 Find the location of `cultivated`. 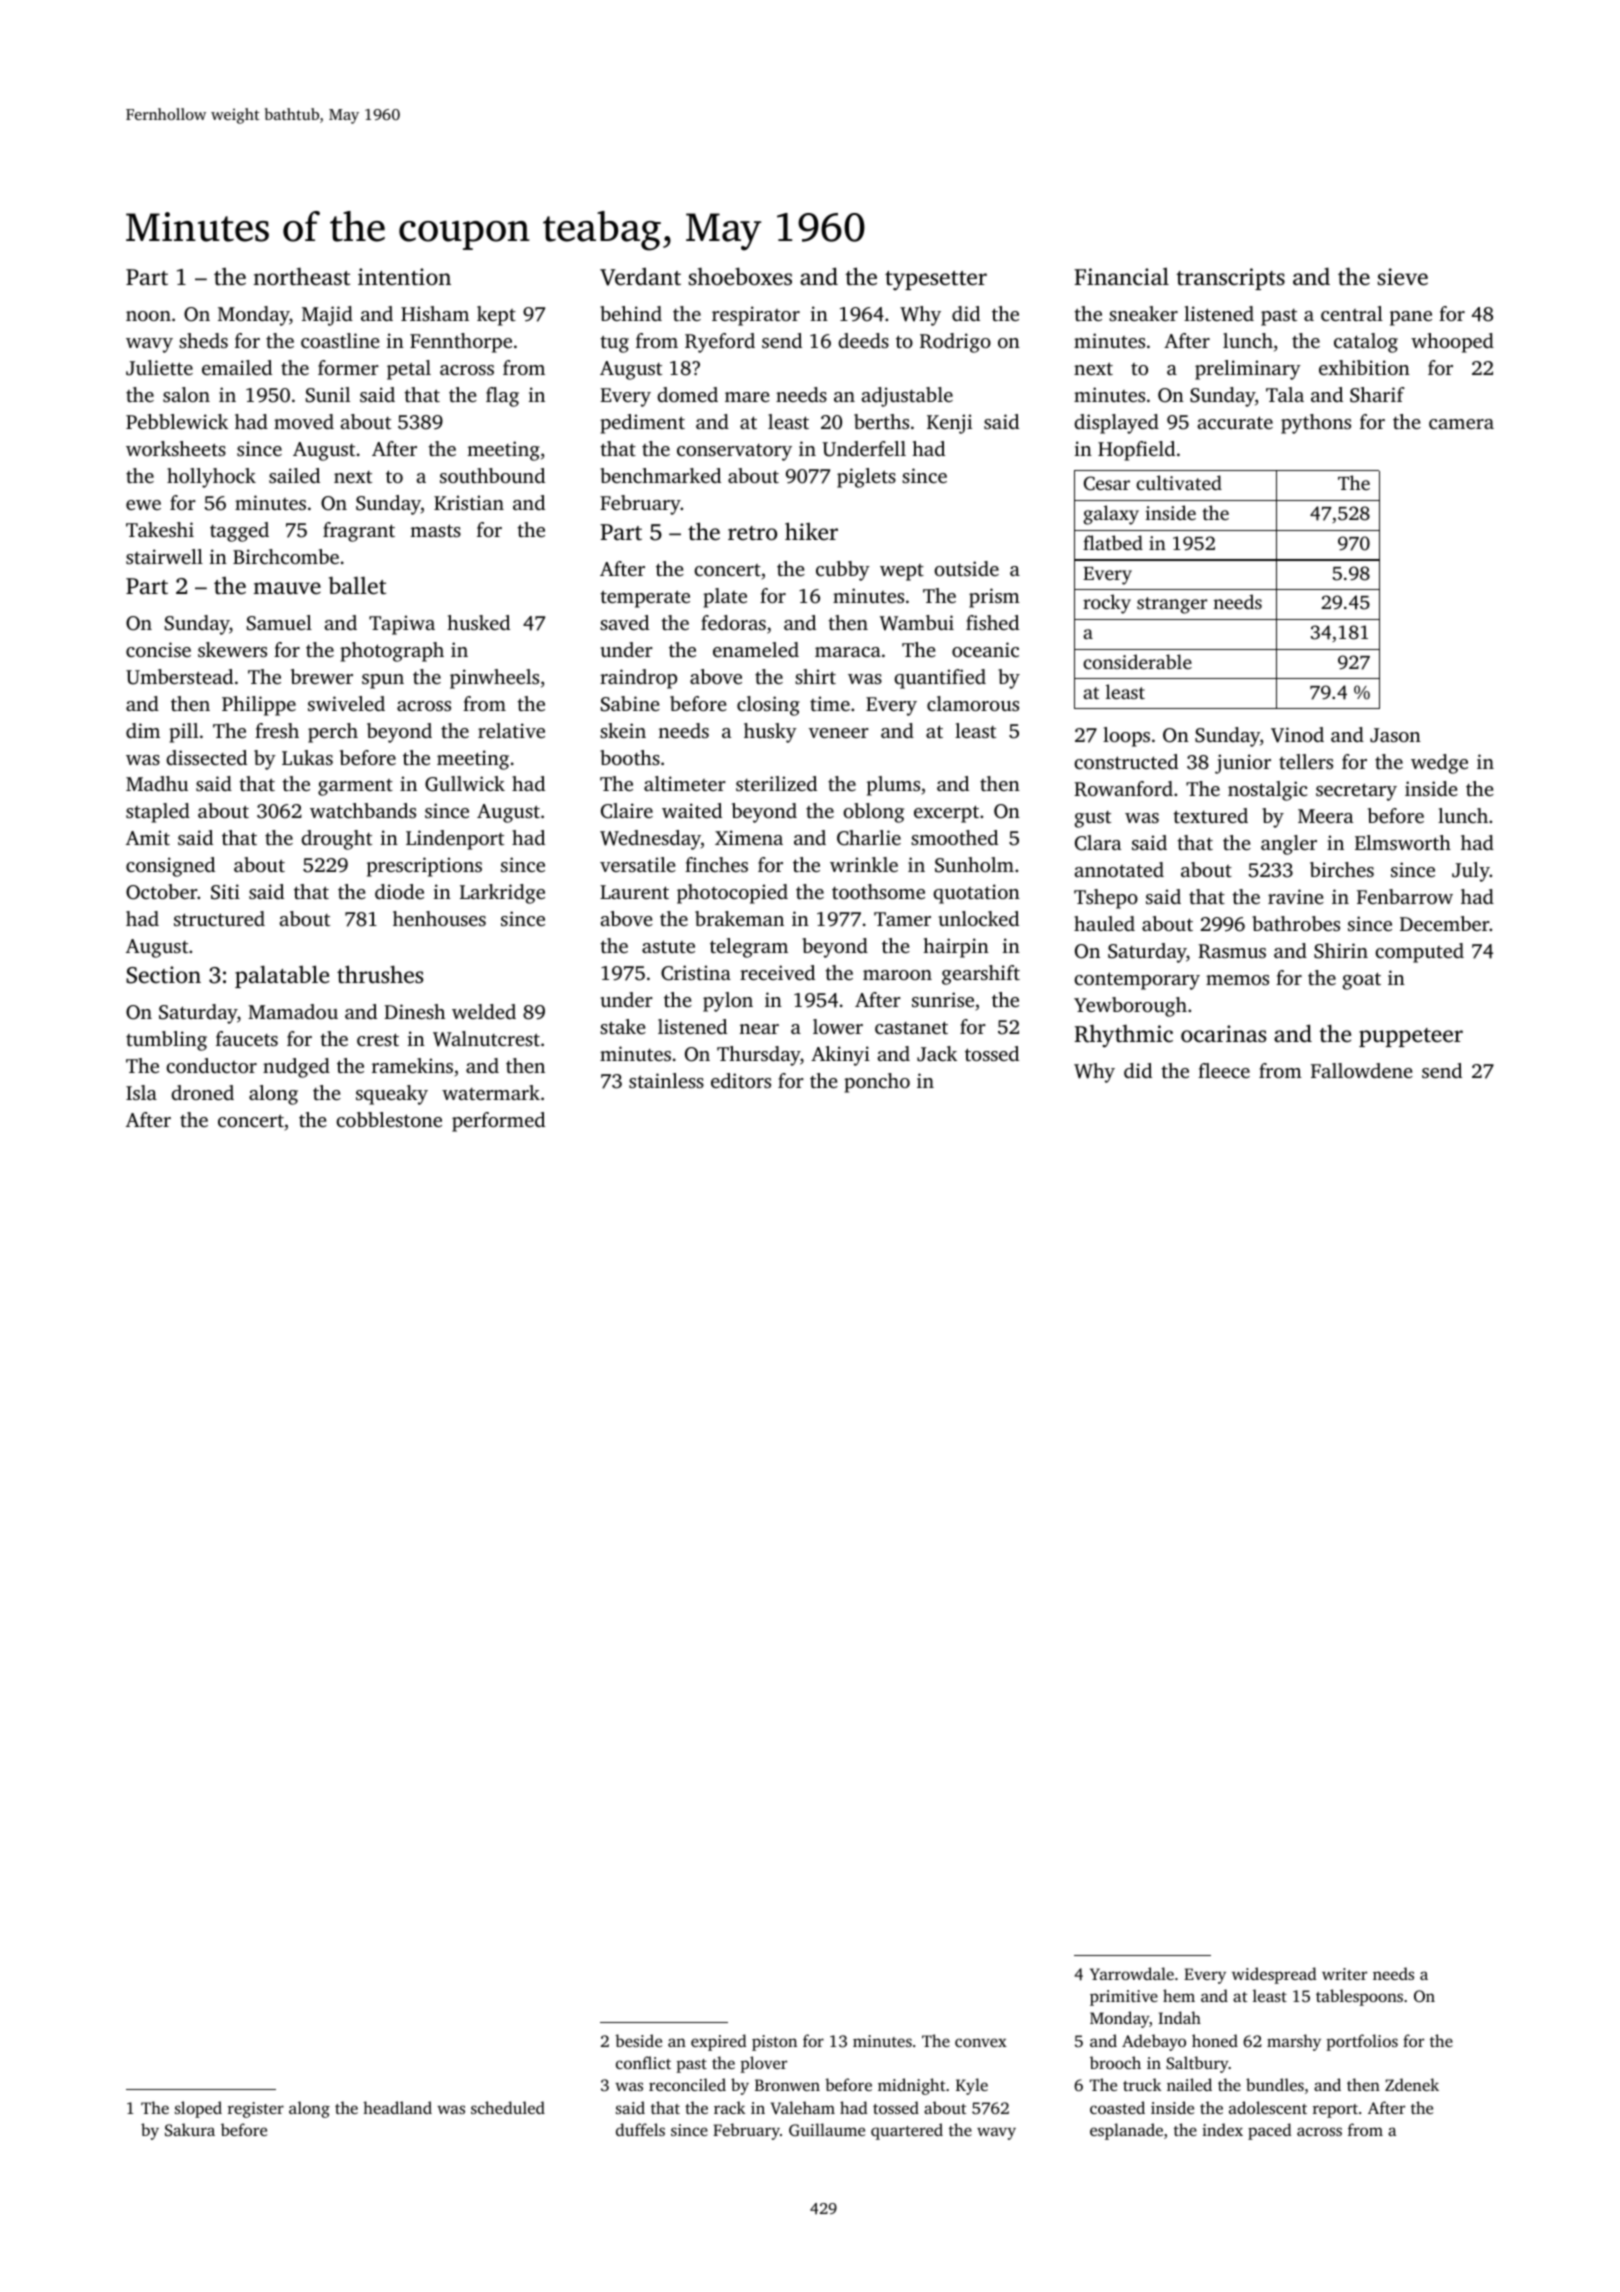

cultivated is located at coordinates (1179, 482).
